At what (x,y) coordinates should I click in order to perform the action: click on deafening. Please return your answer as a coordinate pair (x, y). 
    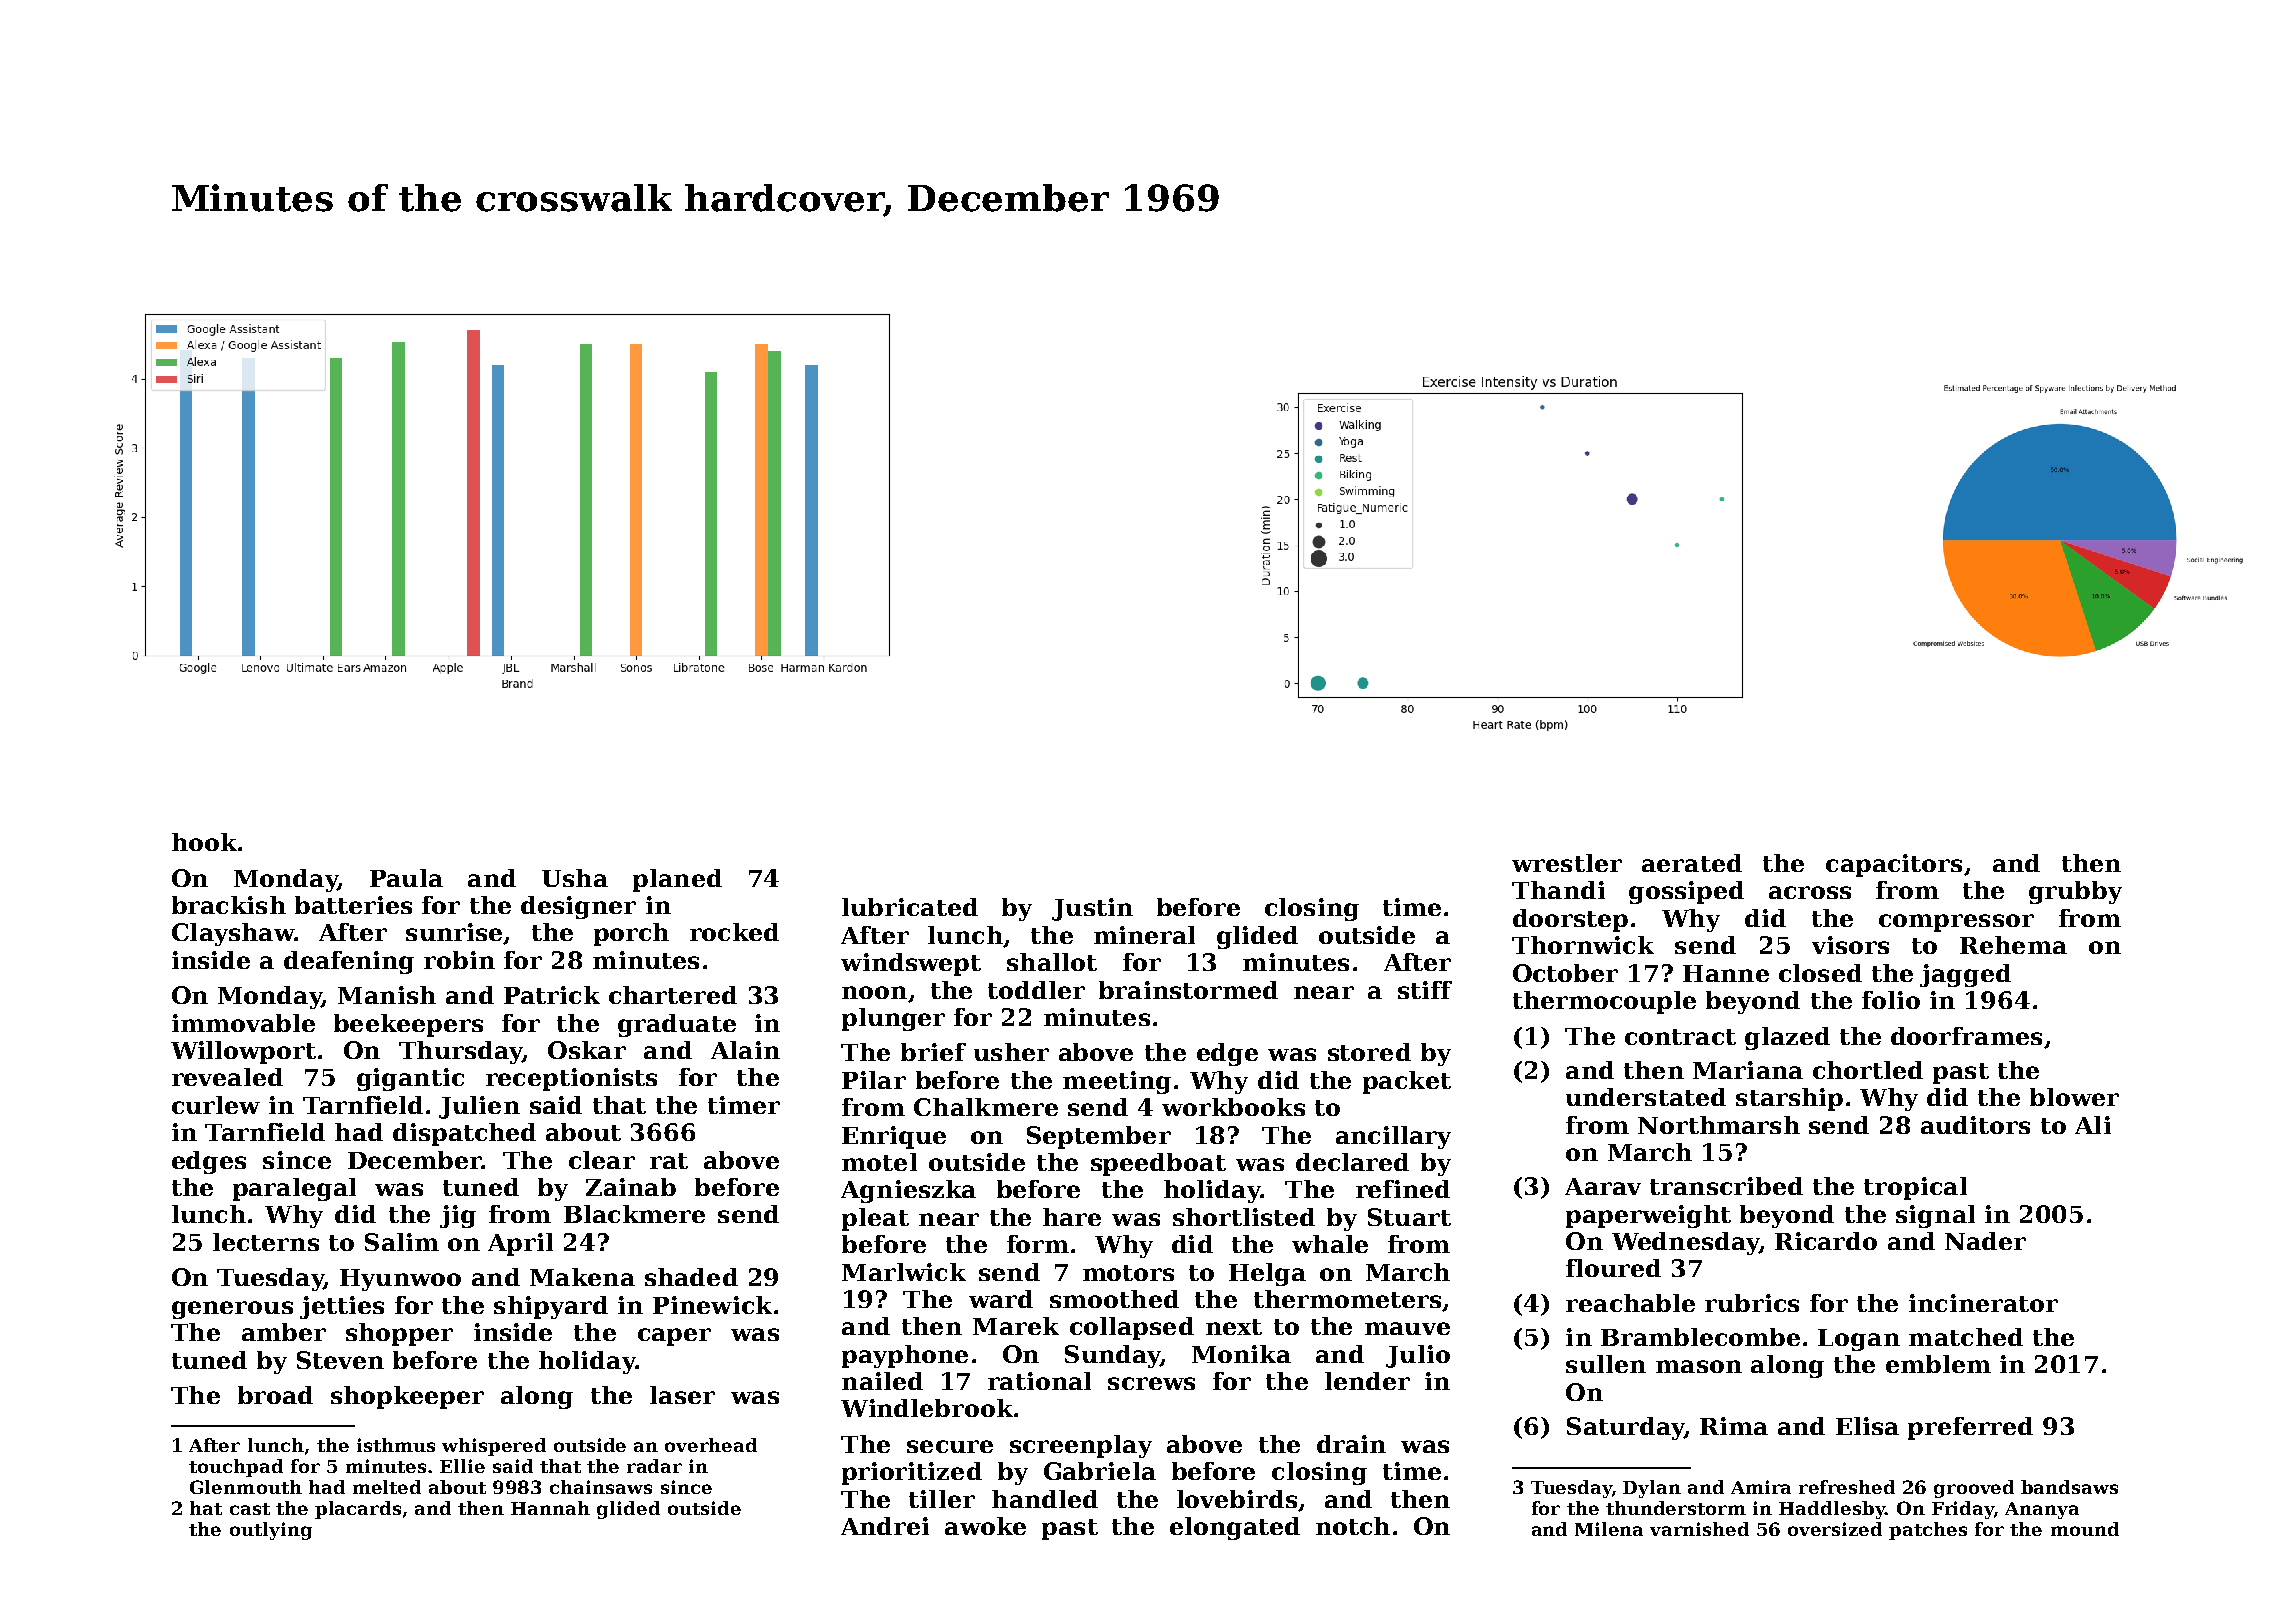
    Looking at the image, I should click on (349, 962).
